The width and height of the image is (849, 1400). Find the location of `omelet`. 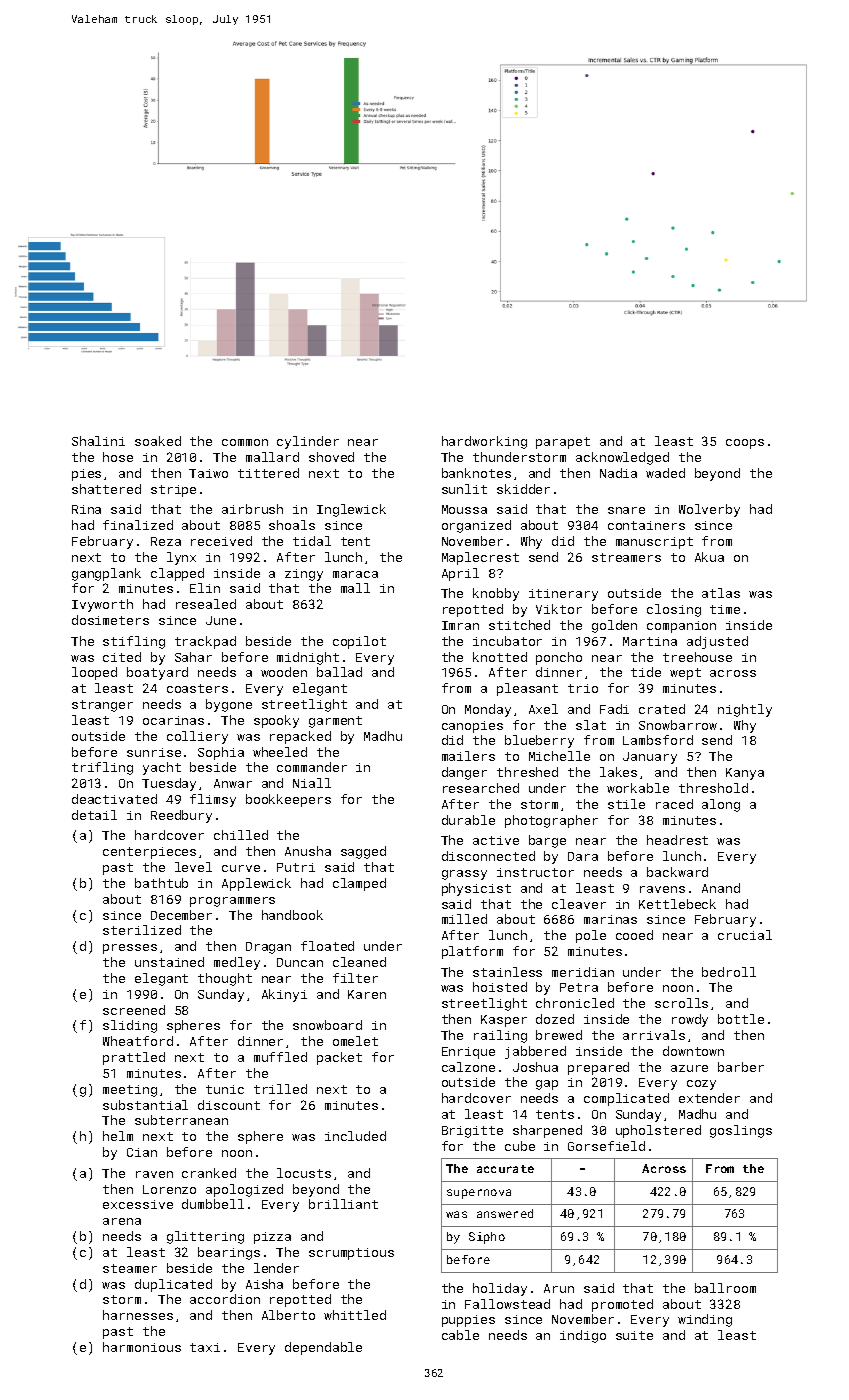

omelet is located at coordinates (355, 1041).
